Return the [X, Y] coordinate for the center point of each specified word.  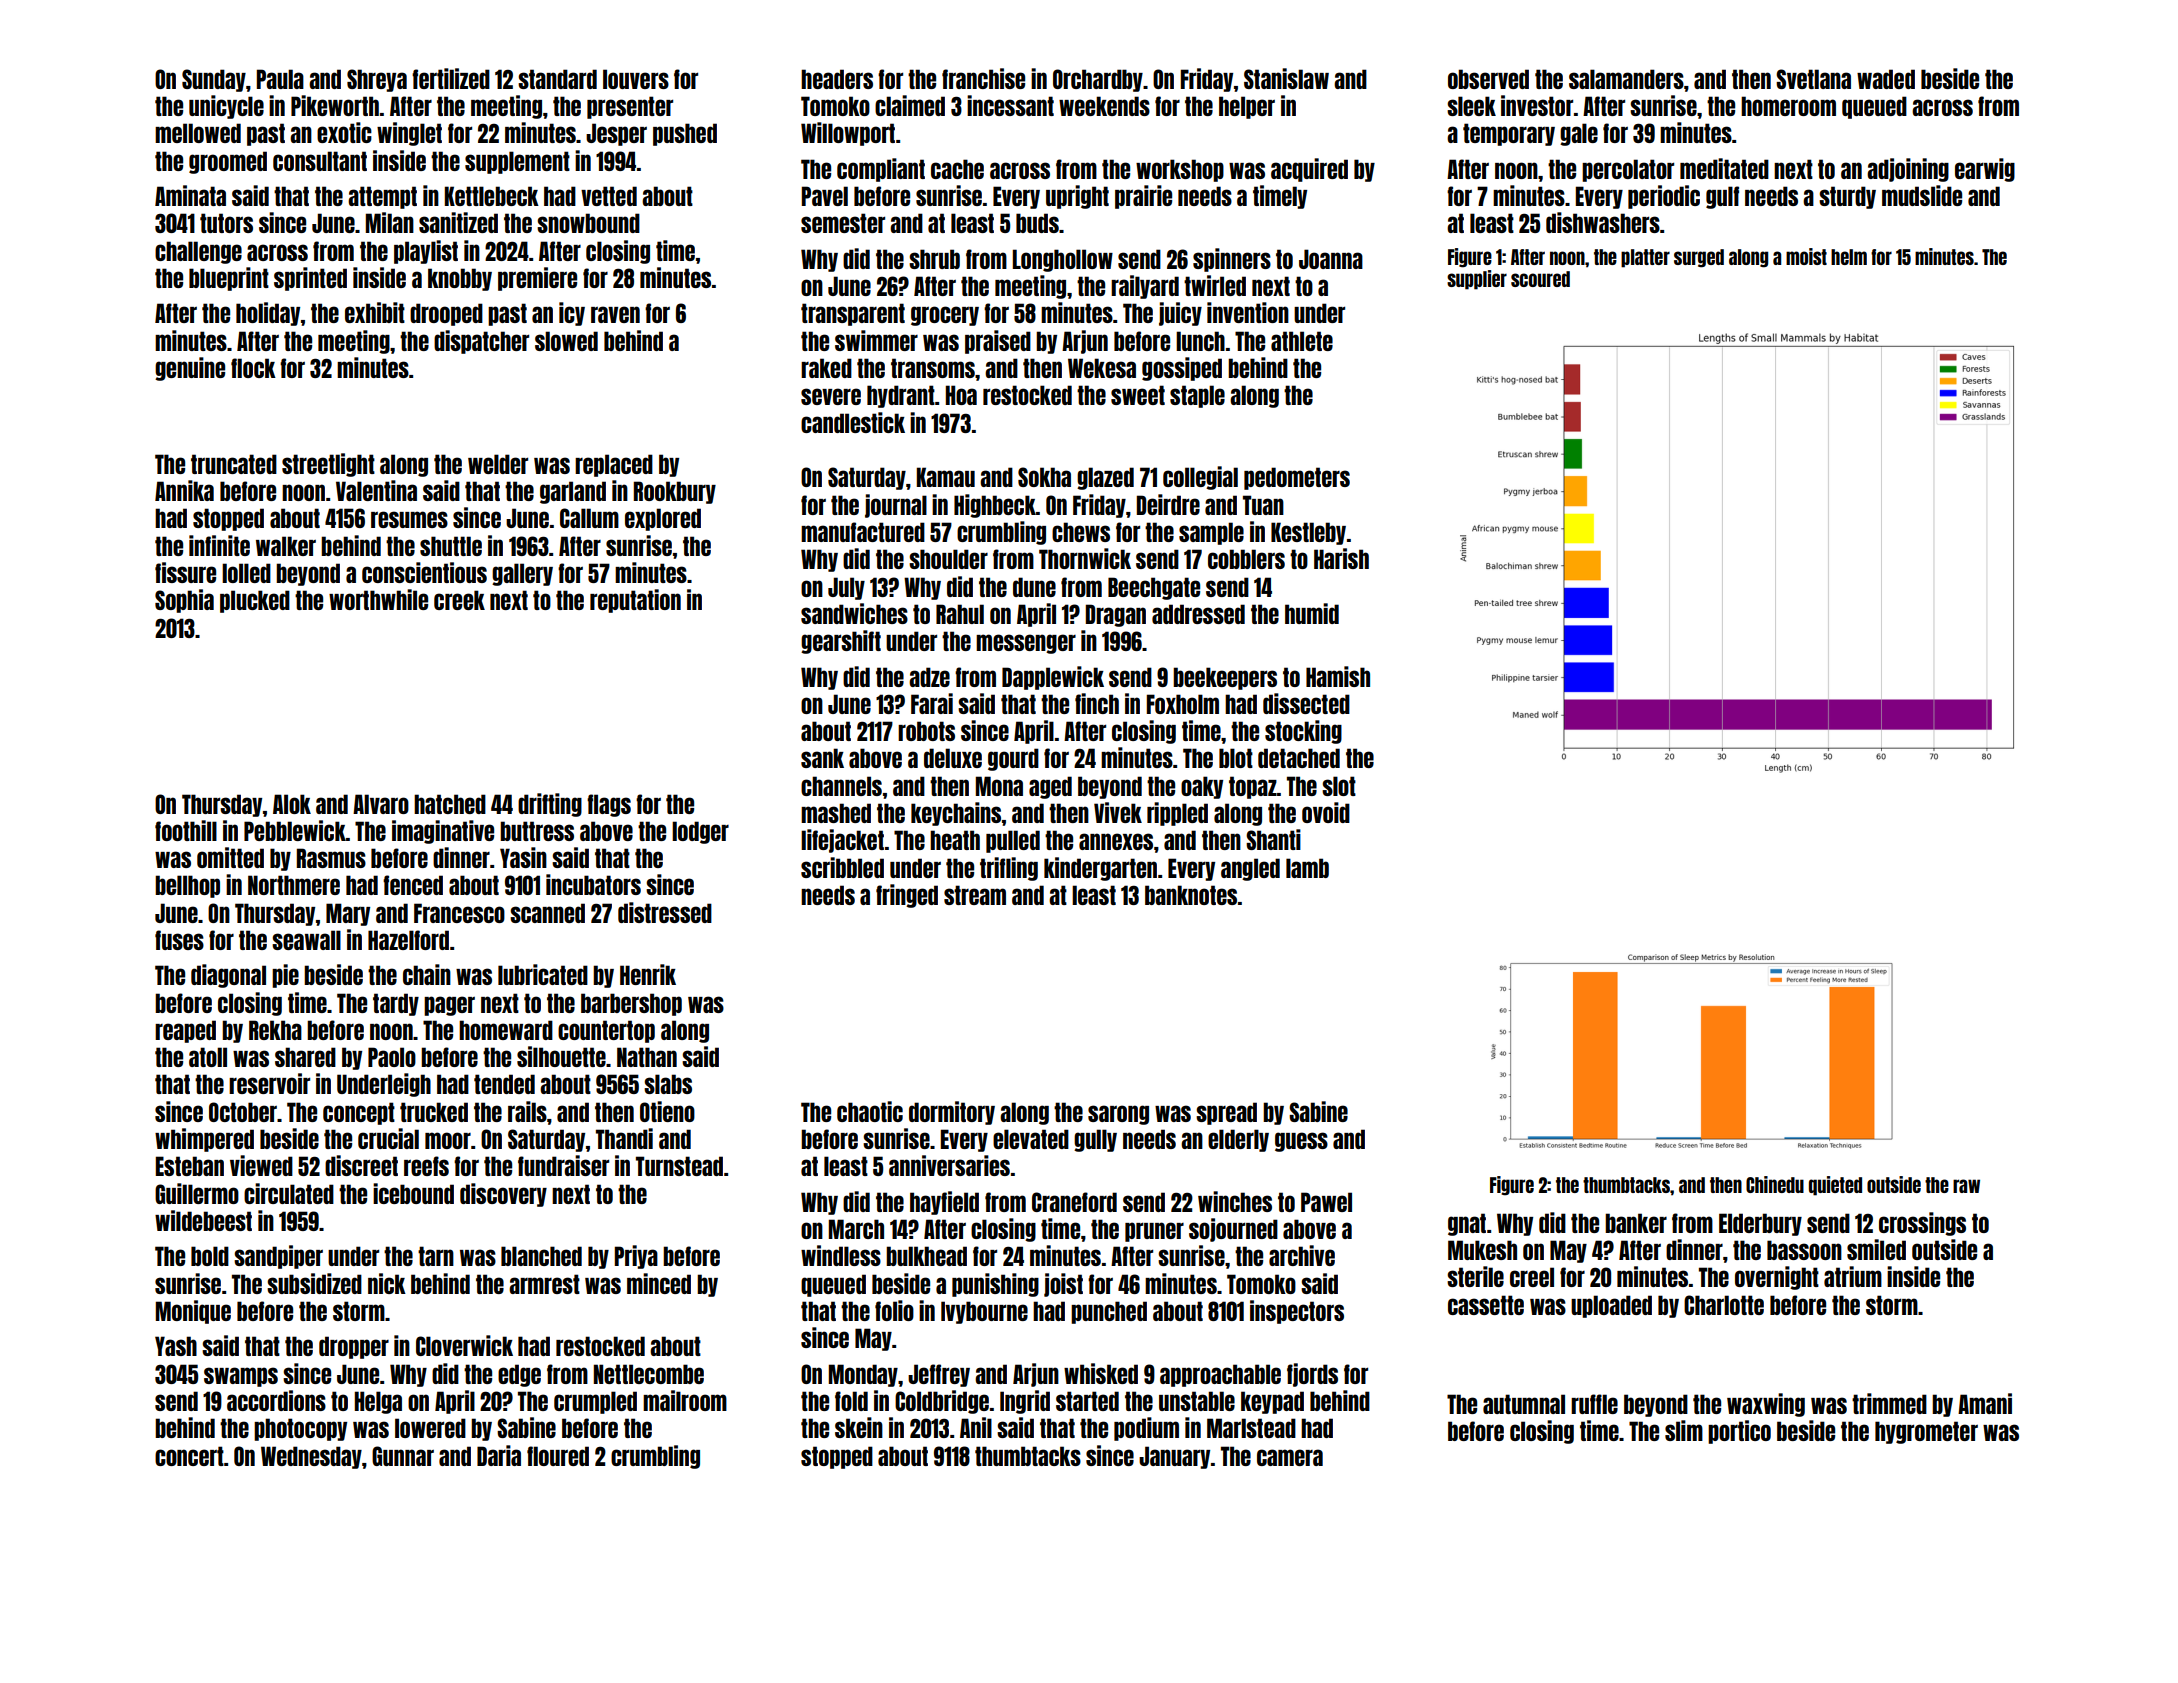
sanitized [458, 222]
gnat [1467, 1224]
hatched [450, 804]
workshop [1180, 170]
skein [859, 1427]
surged [1699, 258]
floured [558, 1456]
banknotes [1191, 895]
